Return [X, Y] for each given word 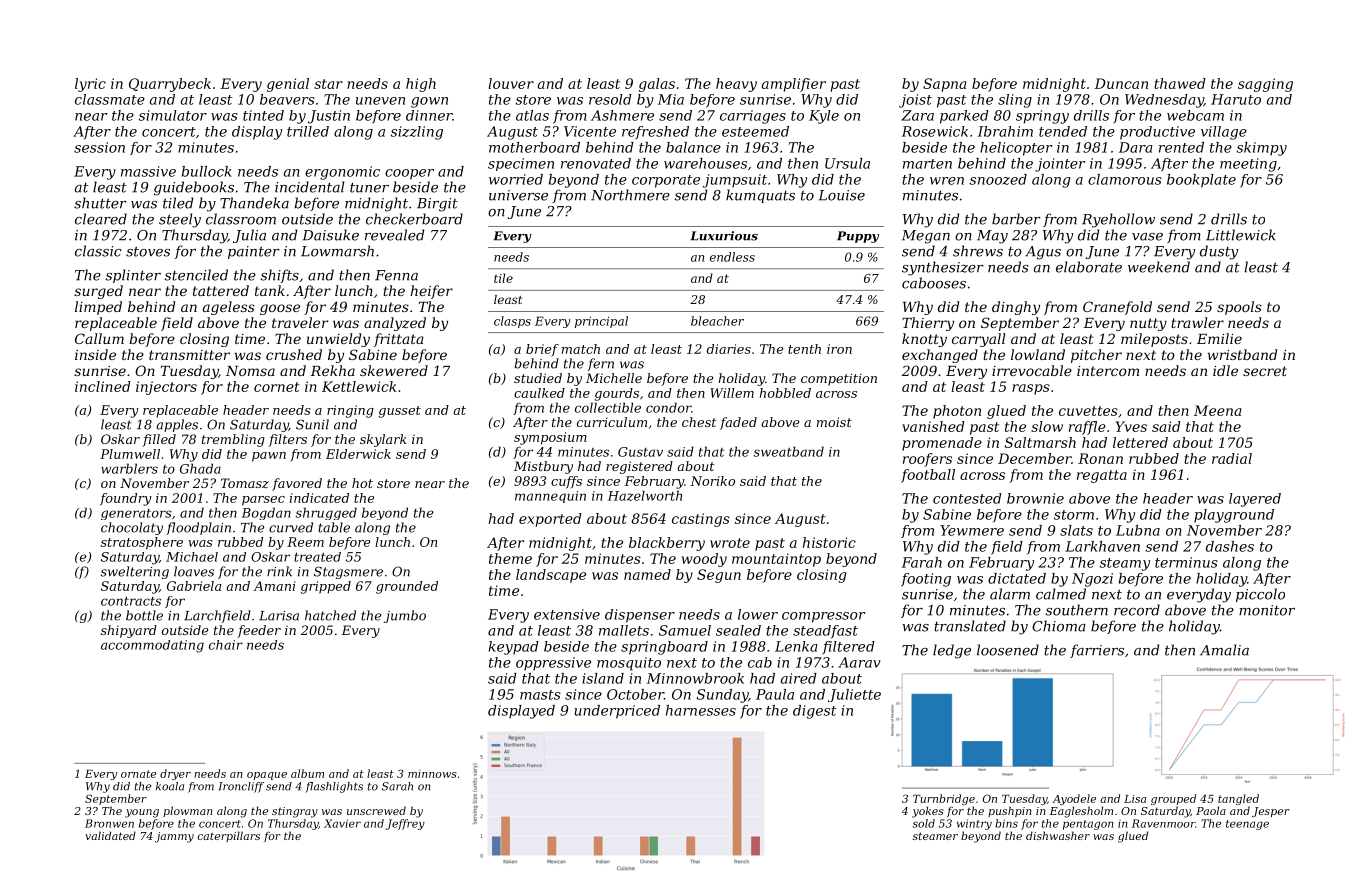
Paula [775, 694]
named [647, 574]
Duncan [1121, 83]
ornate [138, 774]
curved [291, 527]
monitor [1267, 610]
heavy [736, 85]
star [328, 84]
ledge [952, 651]
